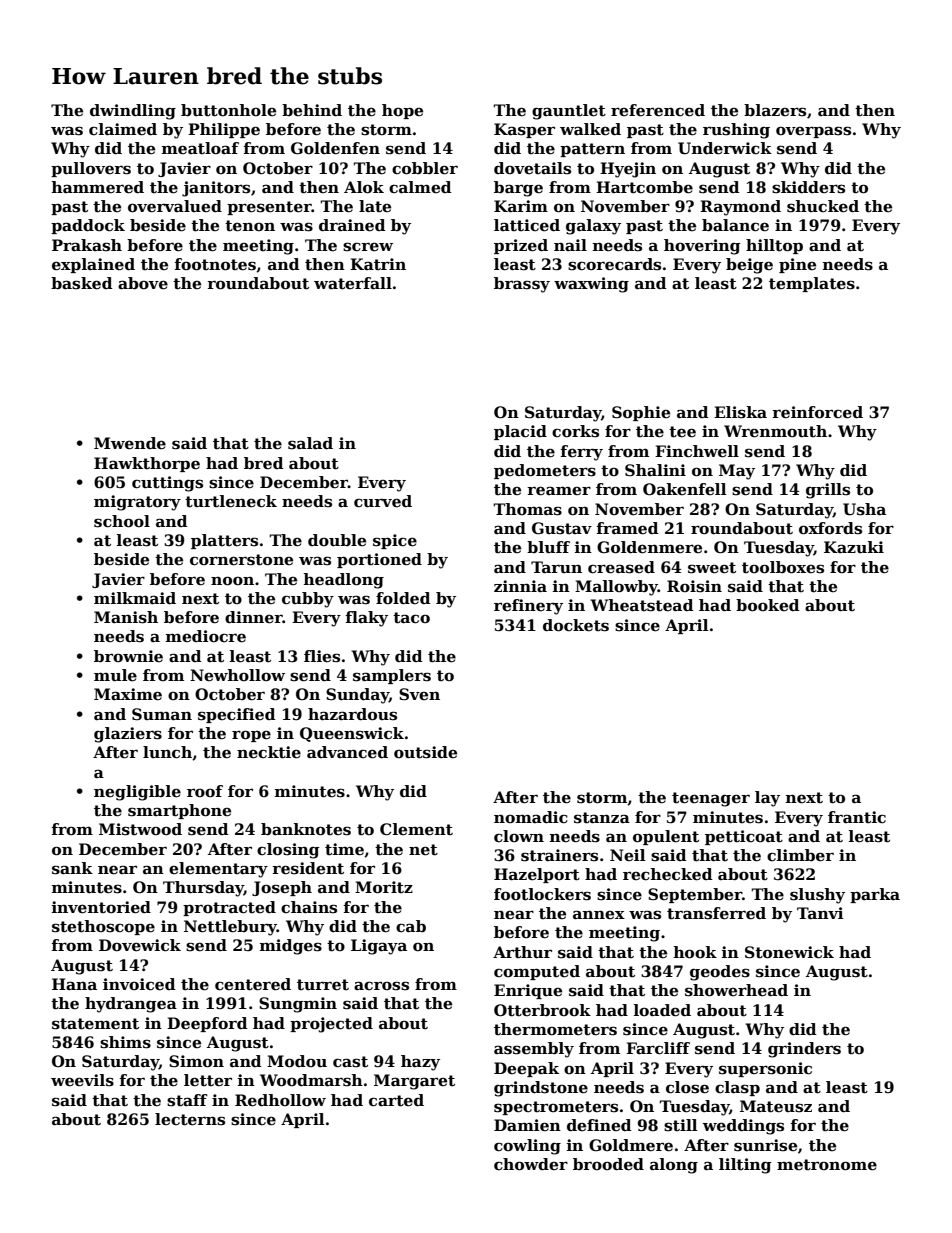  Describe the element at coordinates (542, 1010) in the page. I see `Otterbrook` at that location.
